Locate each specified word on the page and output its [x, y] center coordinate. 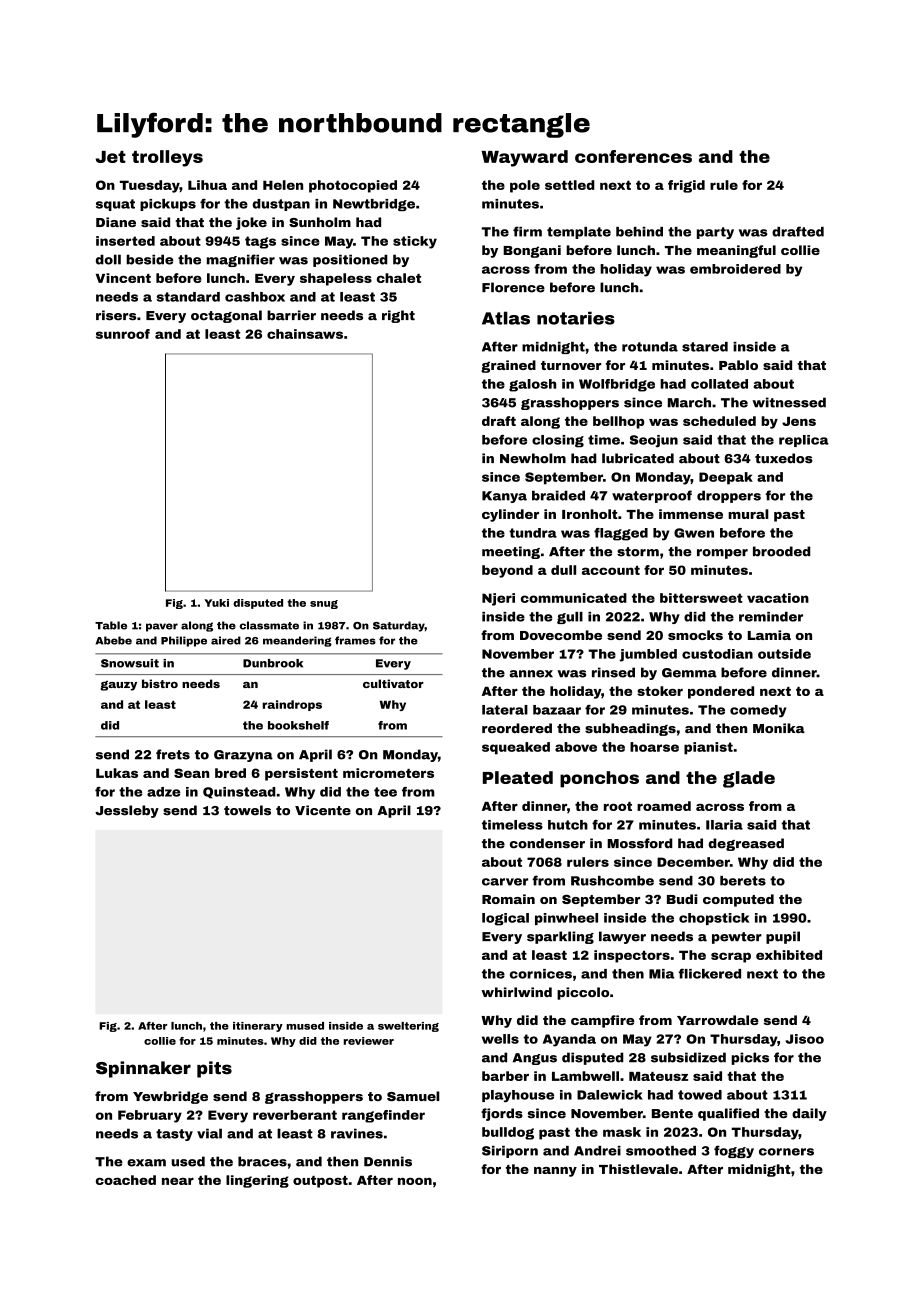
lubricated [638, 458]
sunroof [123, 334]
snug [324, 604]
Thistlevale [638, 1169]
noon [415, 1181]
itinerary [258, 1027]
